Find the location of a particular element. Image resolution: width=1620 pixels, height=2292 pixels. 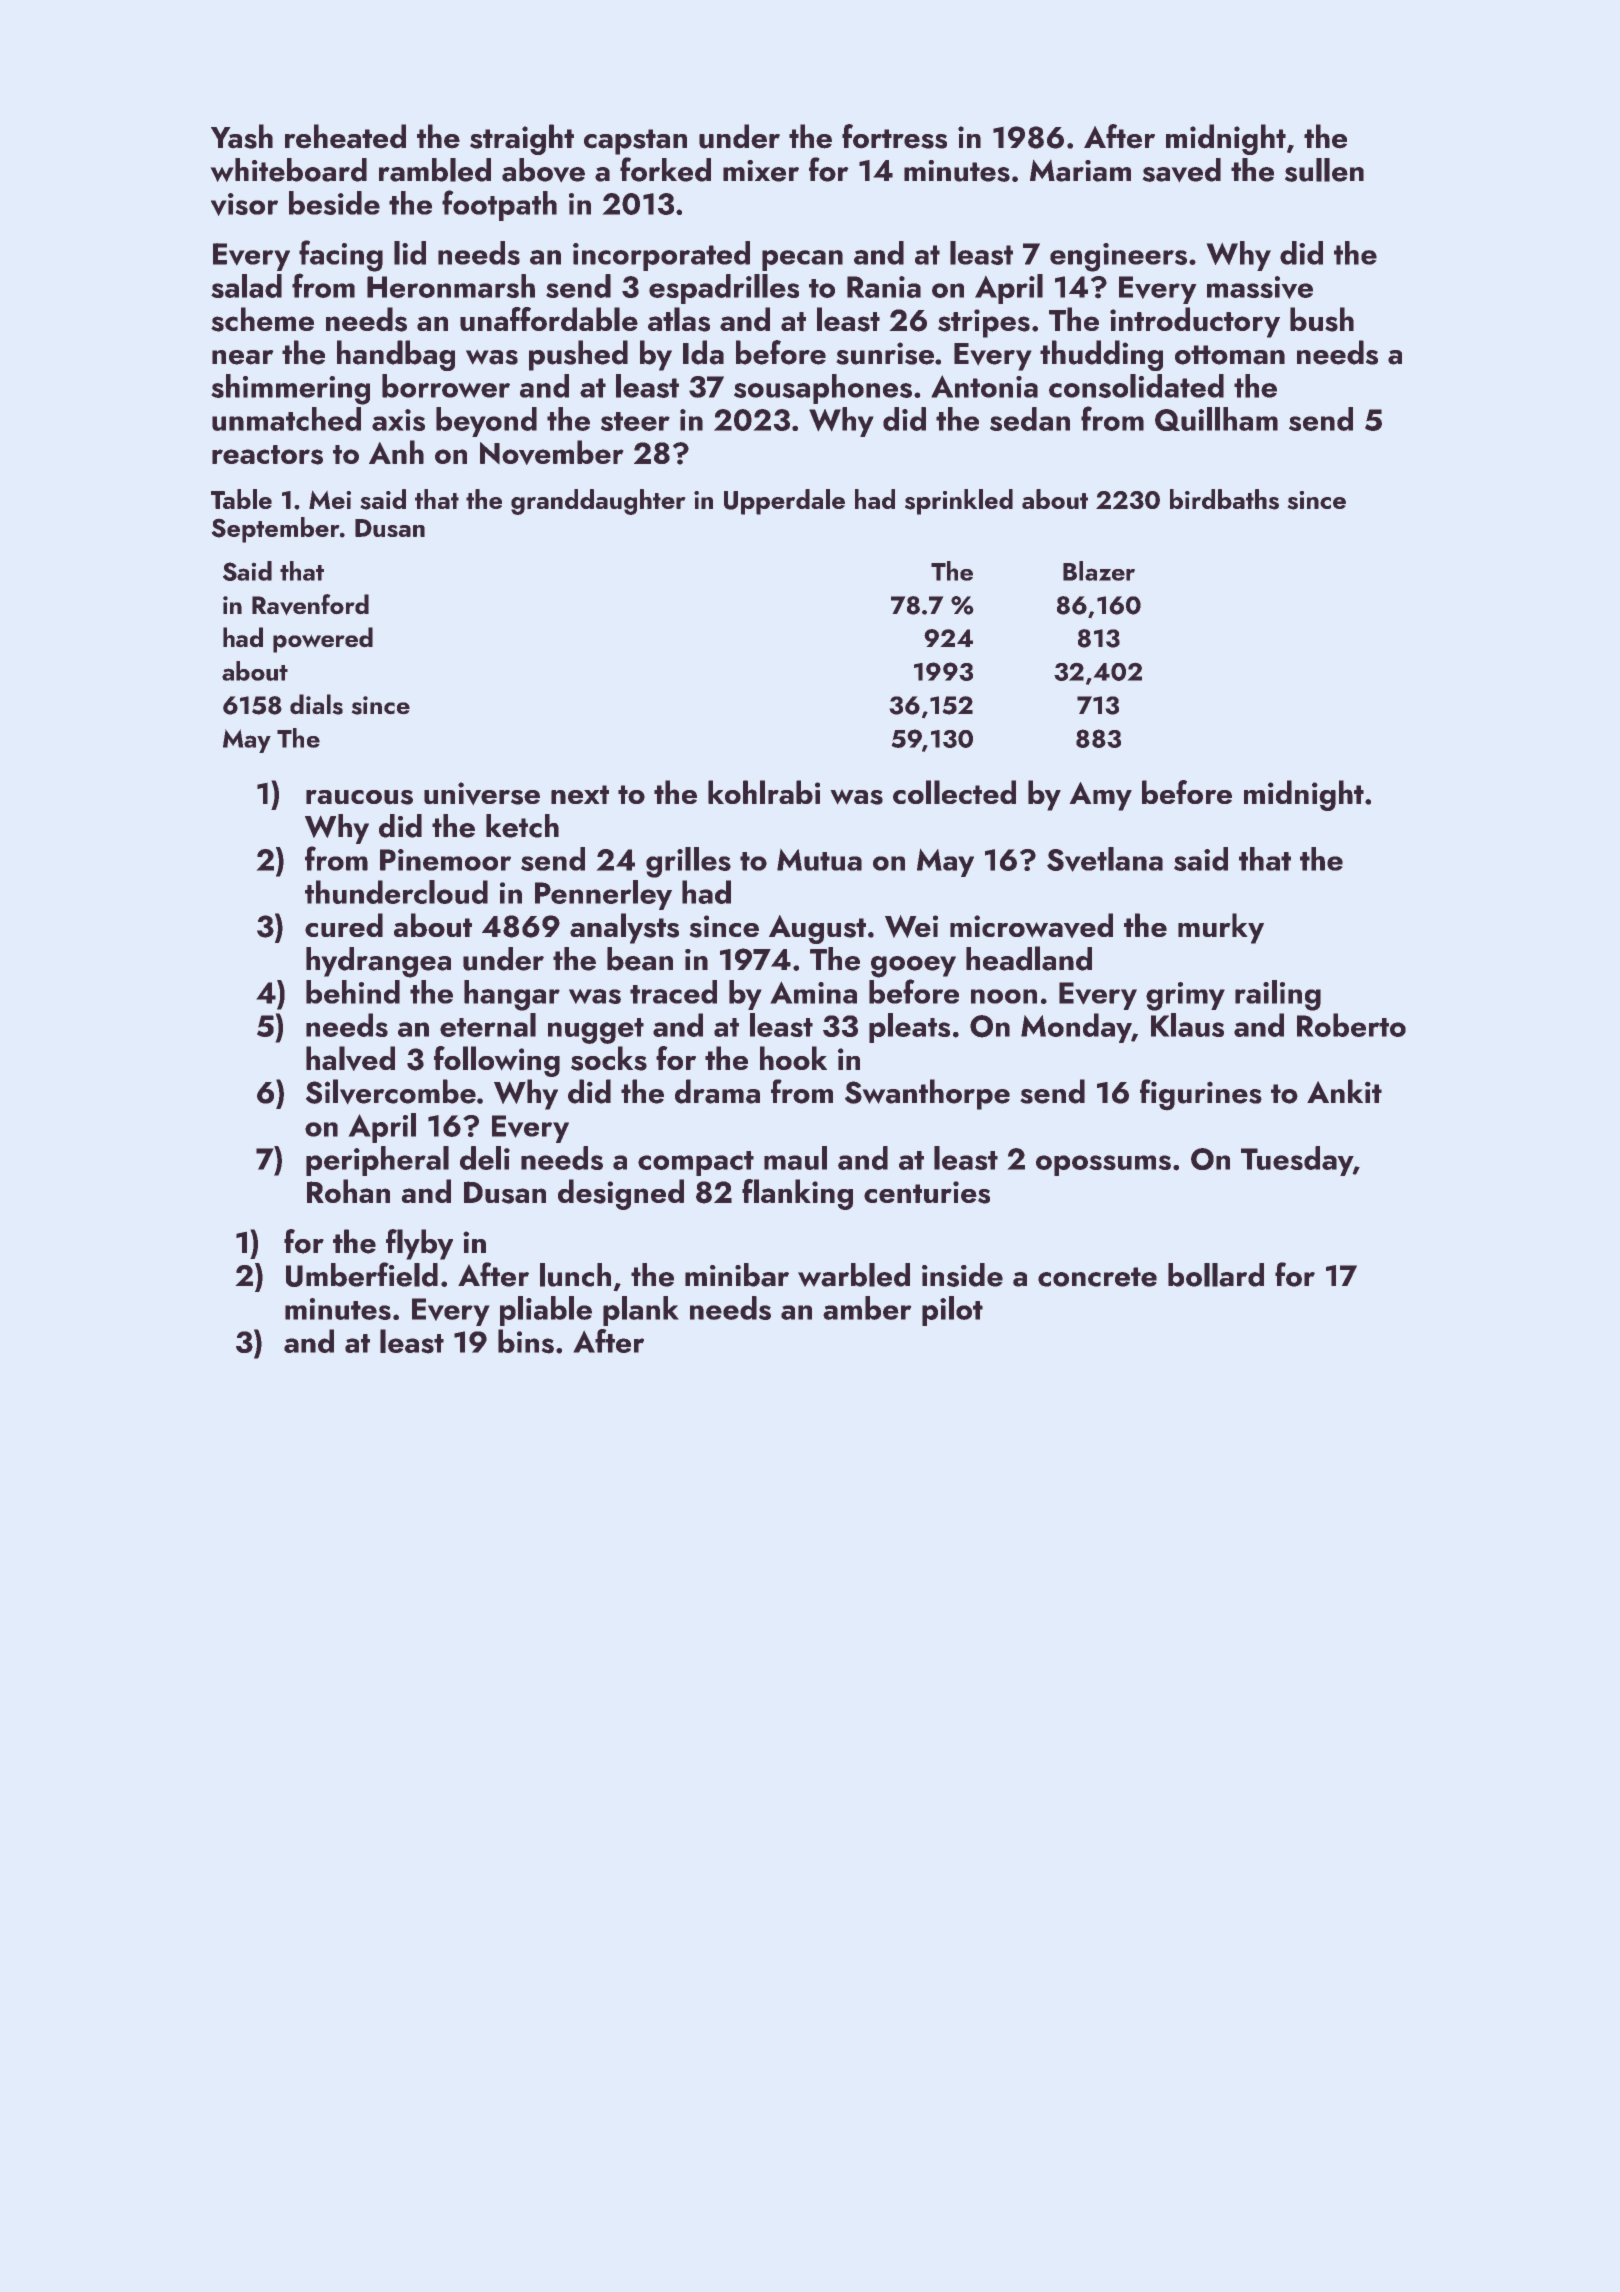

amber is located at coordinates (867, 1308).
